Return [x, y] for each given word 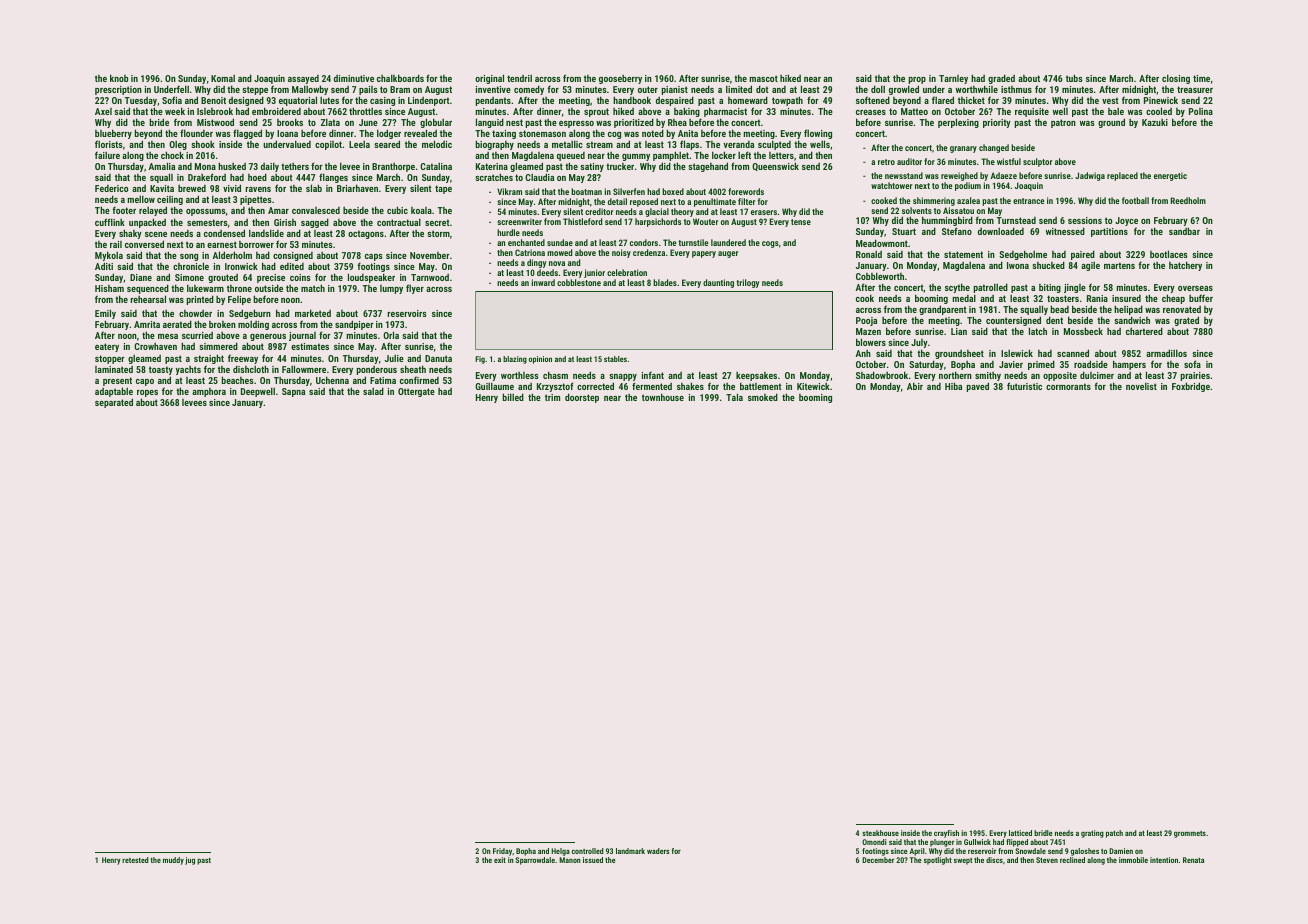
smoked [763, 397]
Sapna [293, 392]
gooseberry [620, 79]
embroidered [276, 111]
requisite [1032, 112]
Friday [502, 852]
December [878, 860]
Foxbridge [1191, 387]
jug [190, 861]
